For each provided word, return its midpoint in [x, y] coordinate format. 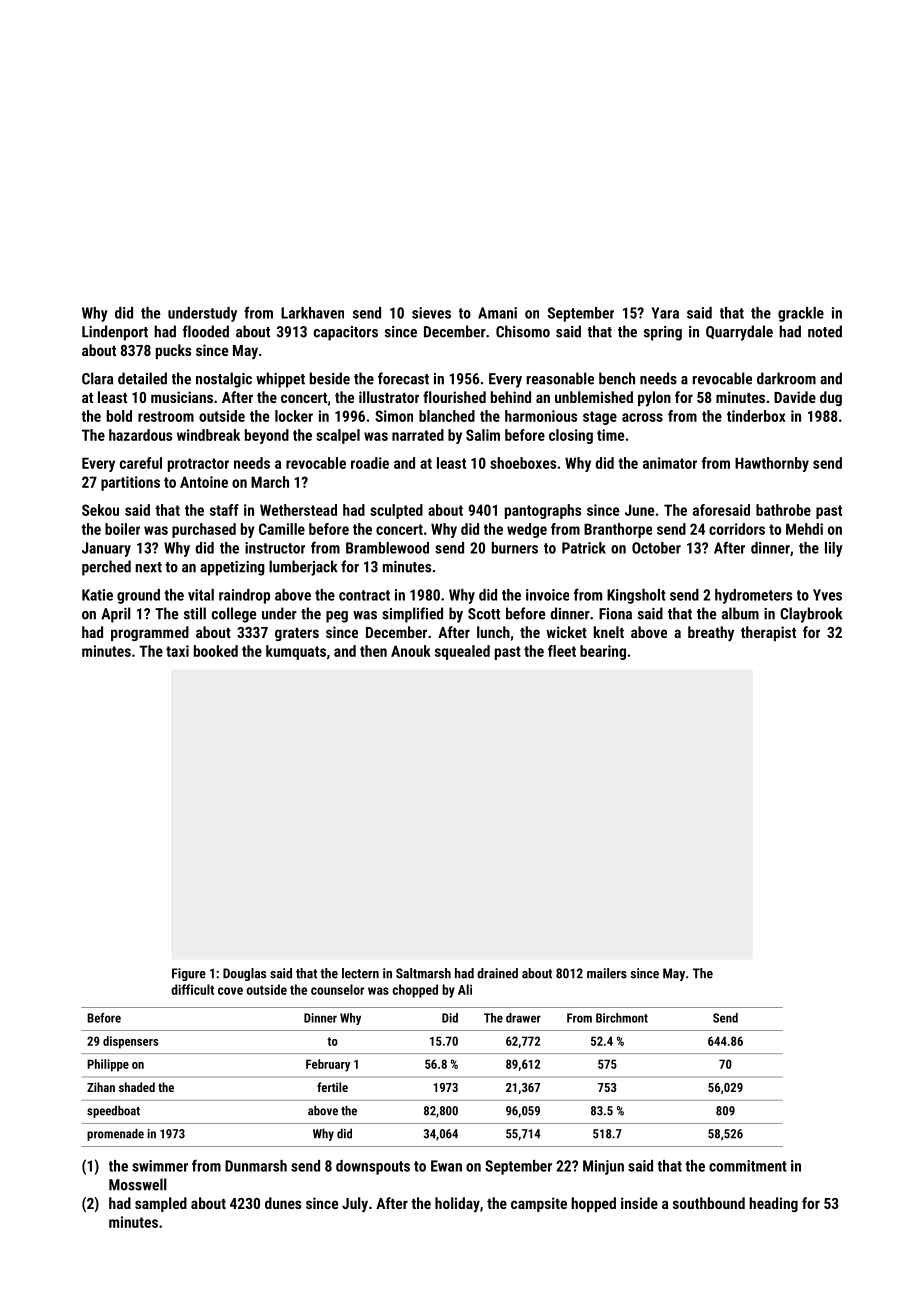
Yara [665, 313]
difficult [192, 989]
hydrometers [753, 596]
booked [216, 651]
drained [497, 973]
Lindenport [115, 333]
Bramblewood [387, 548]
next [148, 567]
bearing [603, 652]
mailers [607, 973]
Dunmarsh [256, 1166]
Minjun [603, 1167]
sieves [431, 313]
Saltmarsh [423, 973]
